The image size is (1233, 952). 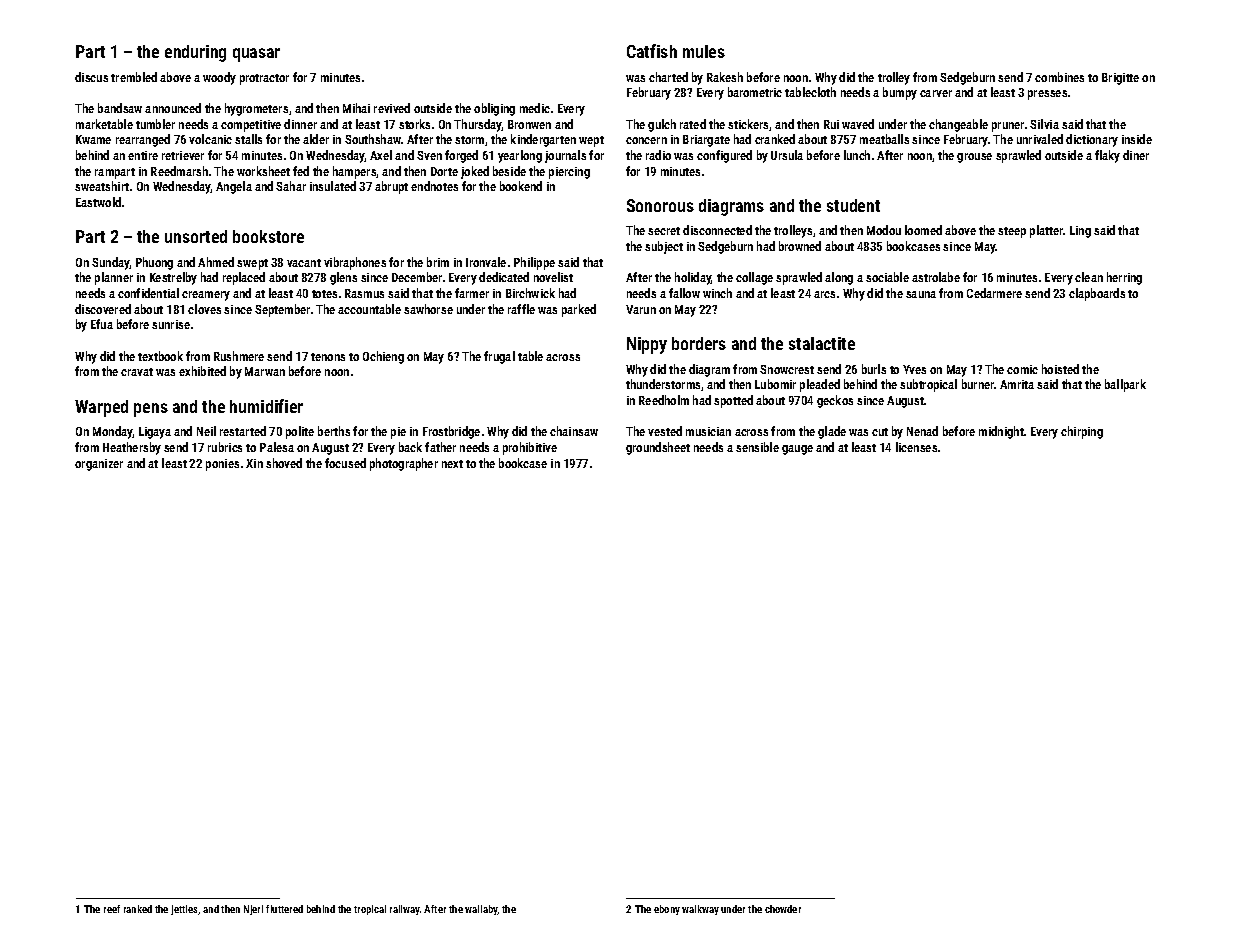 What do you see at coordinates (112, 909) in the image?
I see `reef` at bounding box center [112, 909].
